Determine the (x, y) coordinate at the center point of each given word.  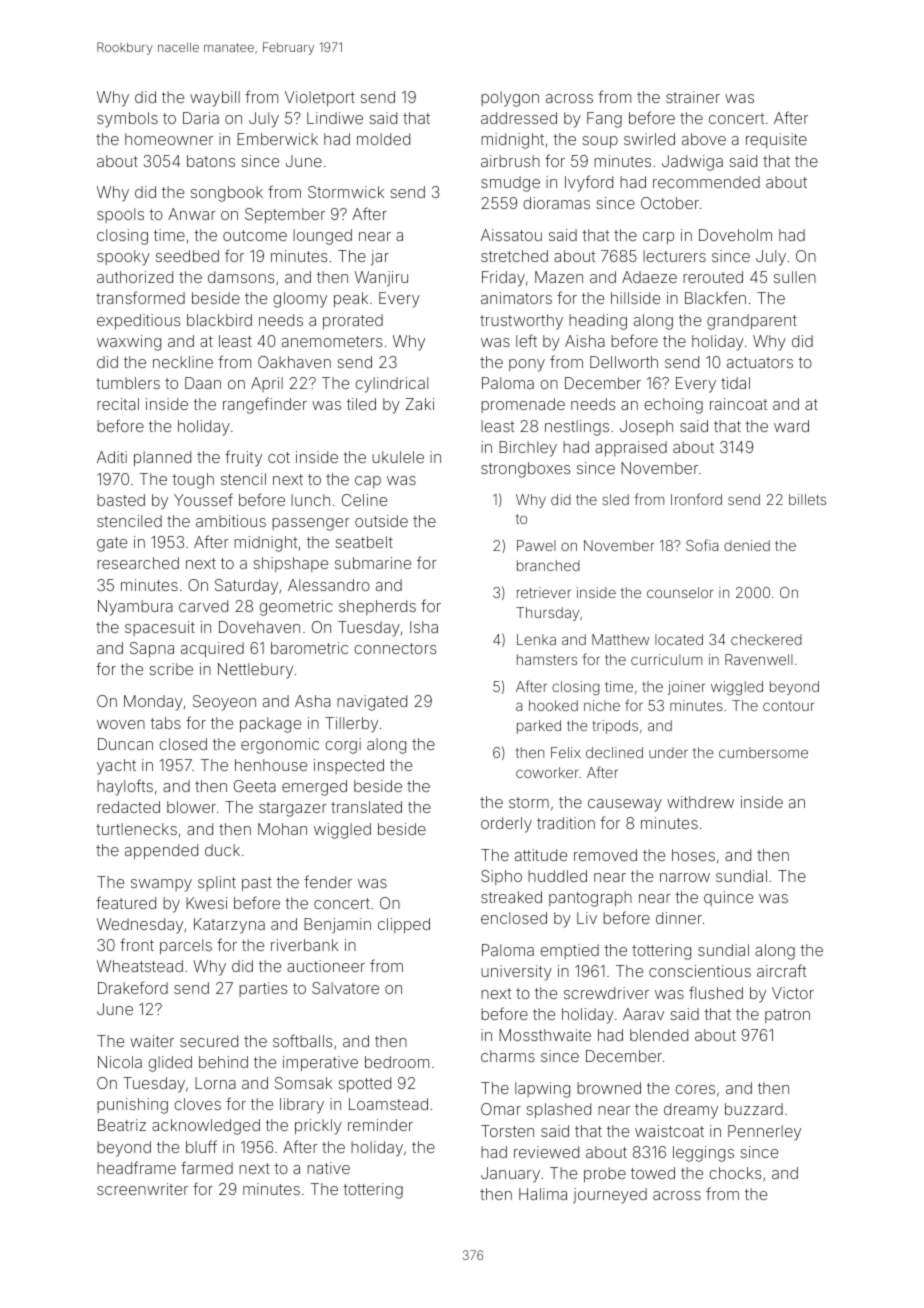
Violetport (320, 98)
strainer (693, 97)
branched (548, 565)
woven (121, 724)
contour (788, 706)
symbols (127, 120)
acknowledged (206, 1127)
